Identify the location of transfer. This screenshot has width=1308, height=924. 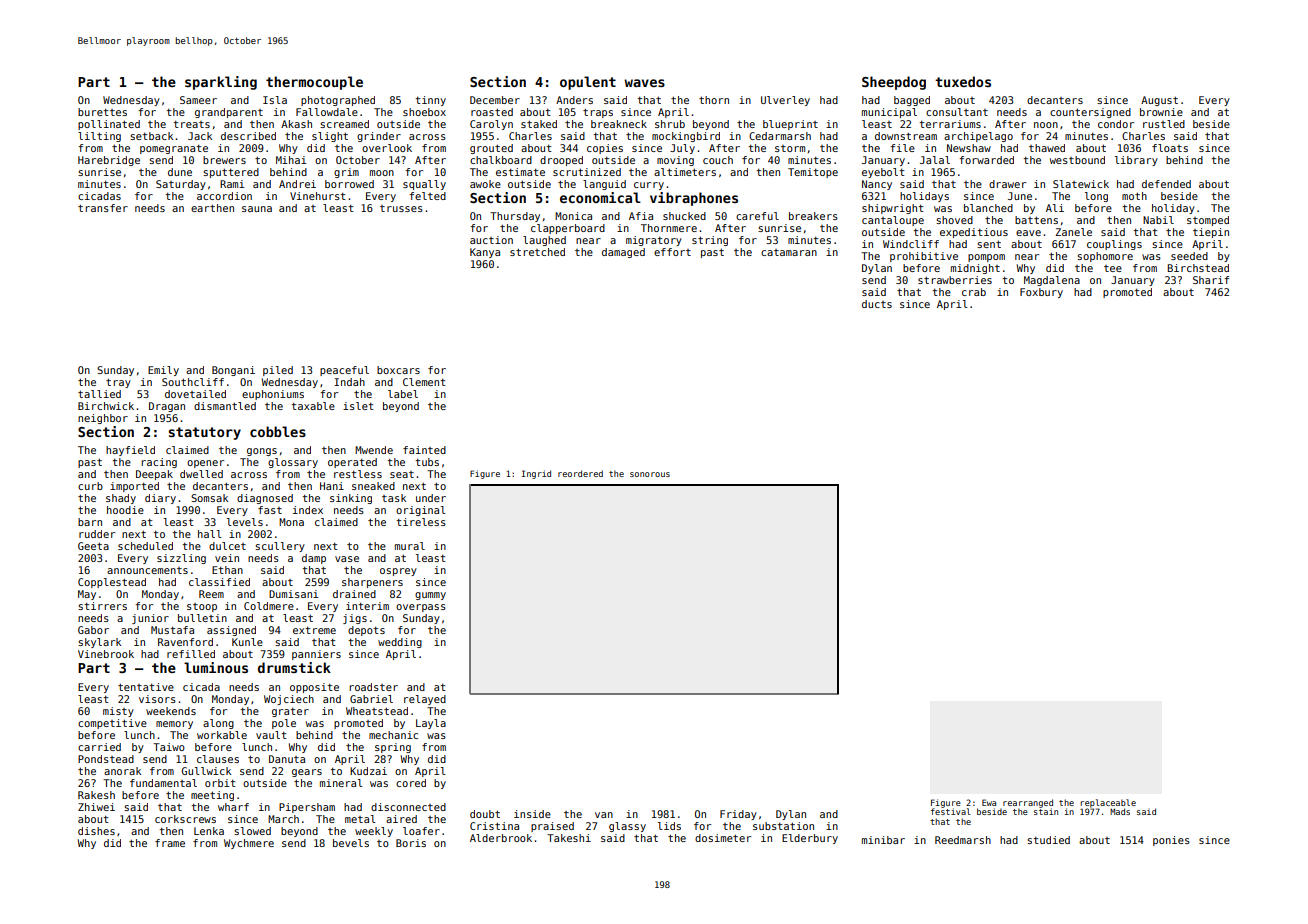
(103, 208).
